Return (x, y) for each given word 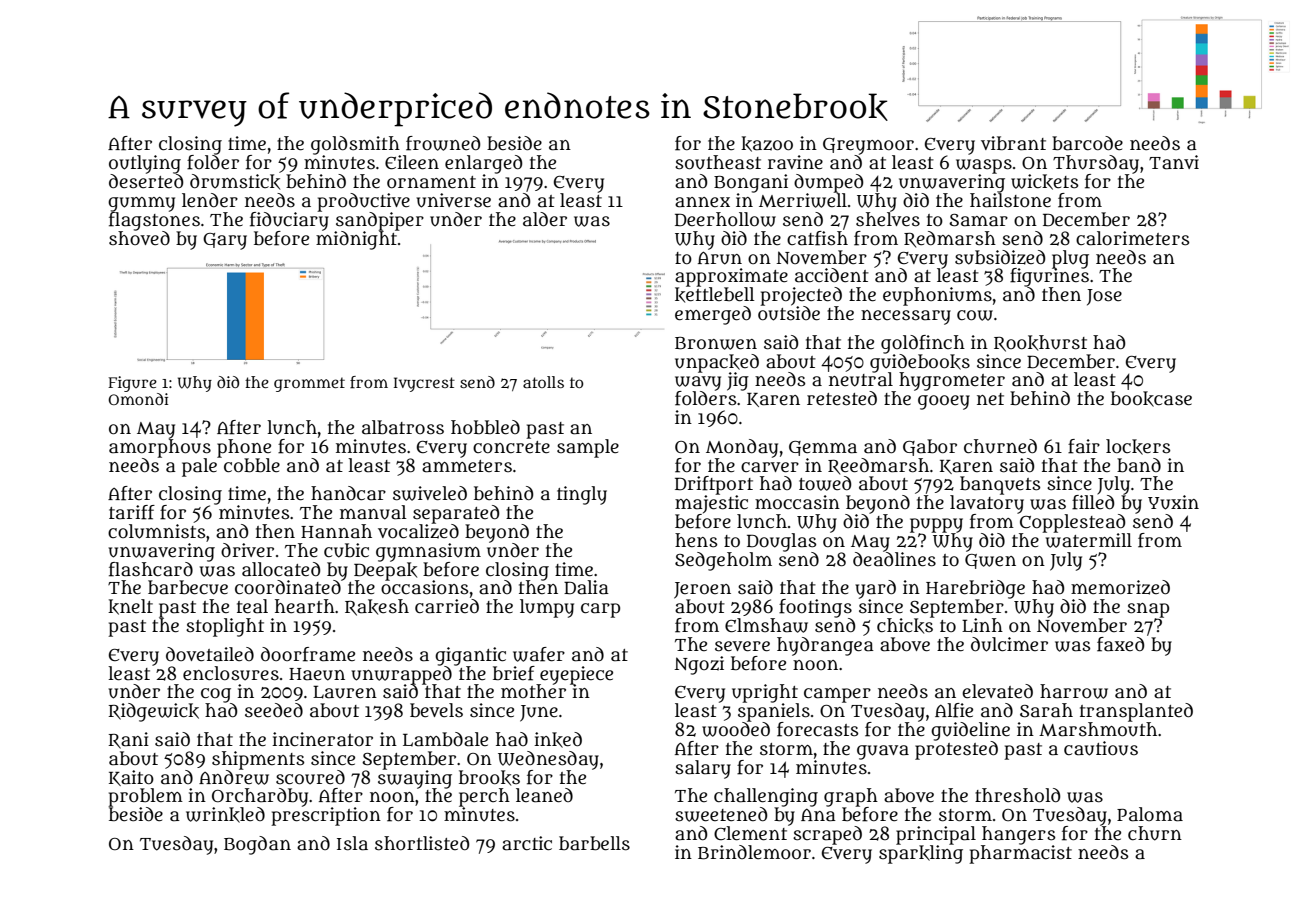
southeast (718, 162)
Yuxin (1173, 502)
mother (533, 691)
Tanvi (1174, 162)
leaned (544, 795)
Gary (225, 241)
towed (825, 483)
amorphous (160, 448)
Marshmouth (1098, 729)
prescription (326, 816)
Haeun (317, 674)
